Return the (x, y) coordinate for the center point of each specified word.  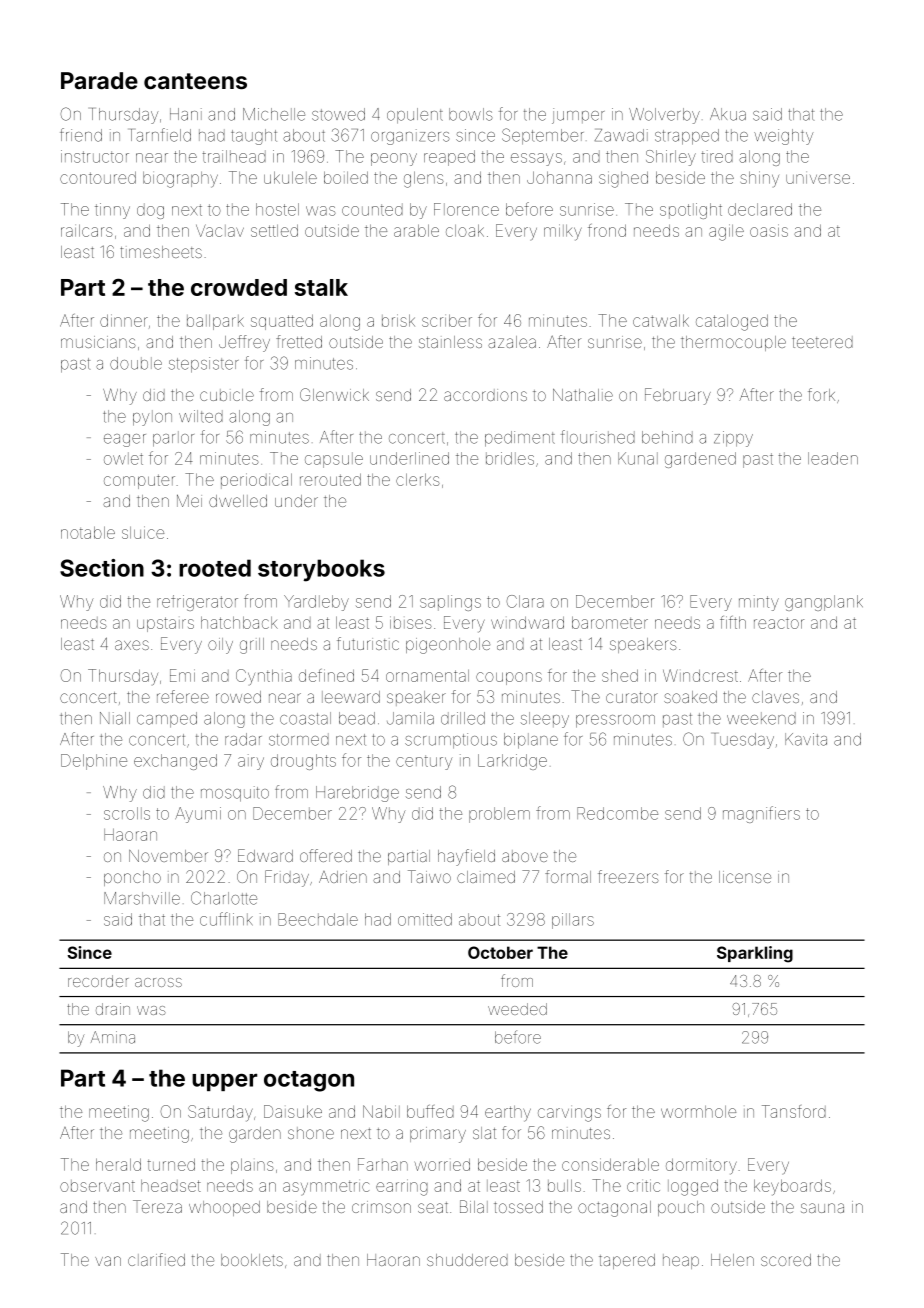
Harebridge (357, 794)
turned (171, 1164)
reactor (779, 623)
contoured (98, 177)
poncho (132, 878)
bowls (471, 114)
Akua (728, 114)
